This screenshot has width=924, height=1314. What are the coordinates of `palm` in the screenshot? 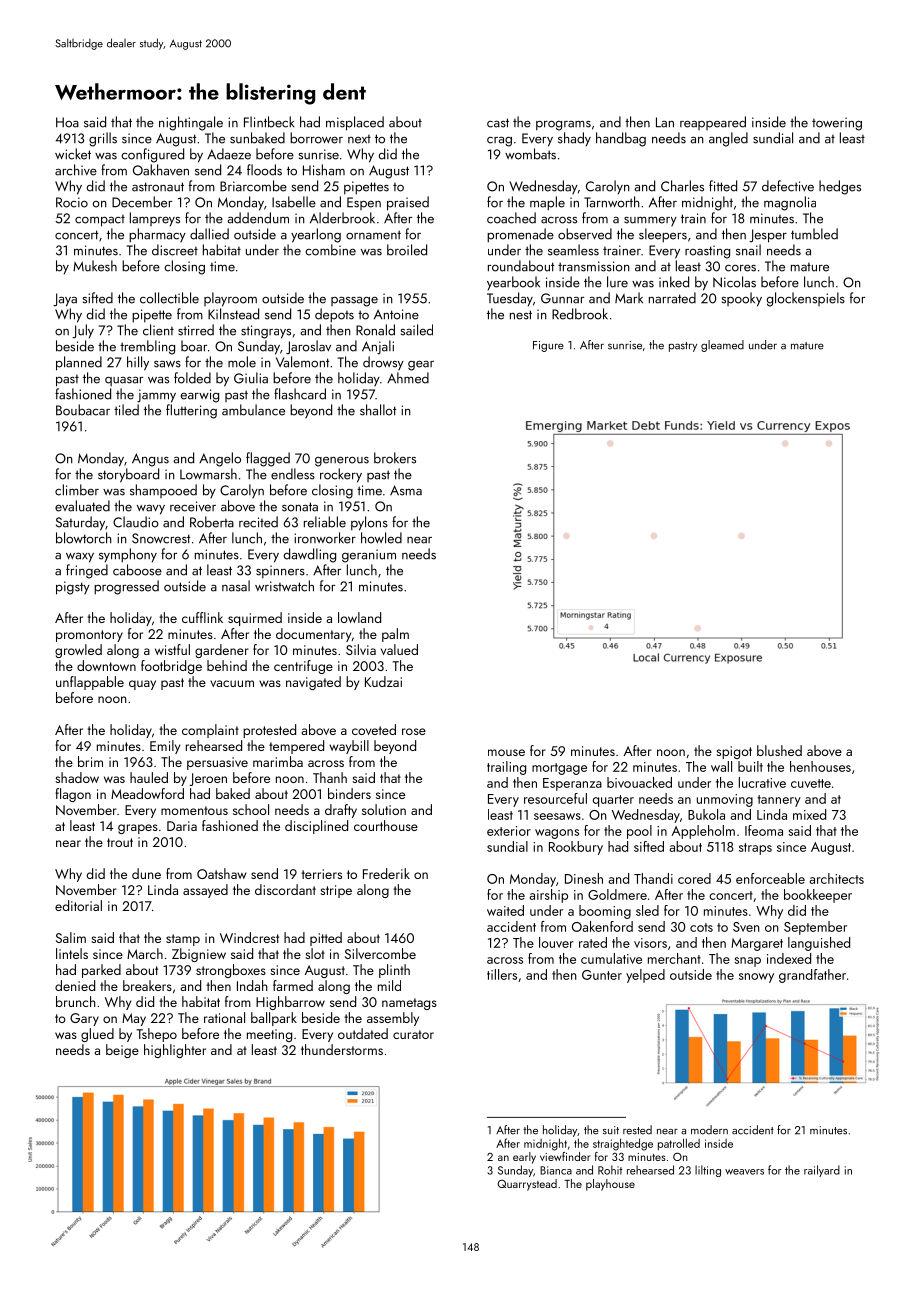 It's located at (395, 635).
